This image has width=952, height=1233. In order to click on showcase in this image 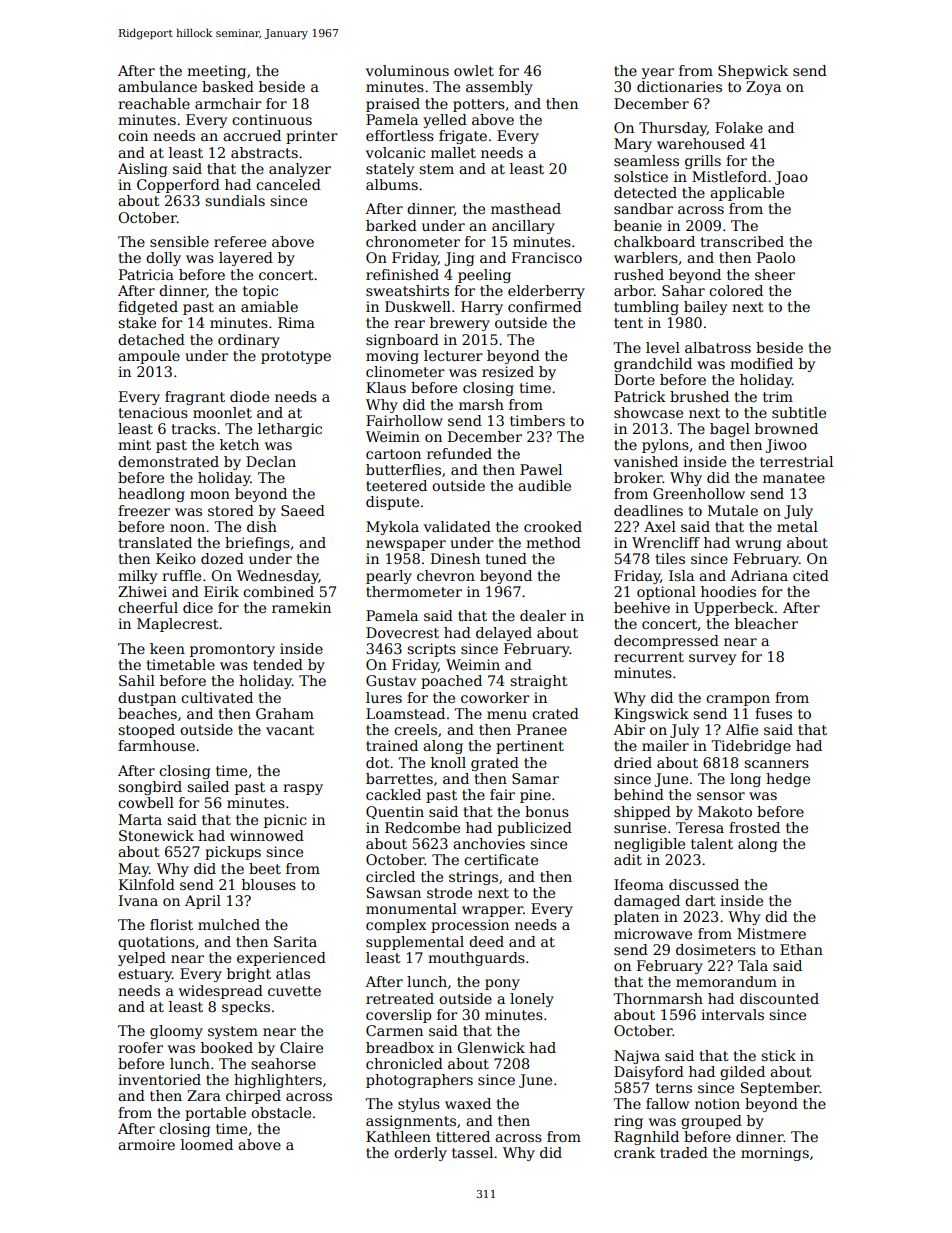, I will do `click(648, 412)`.
